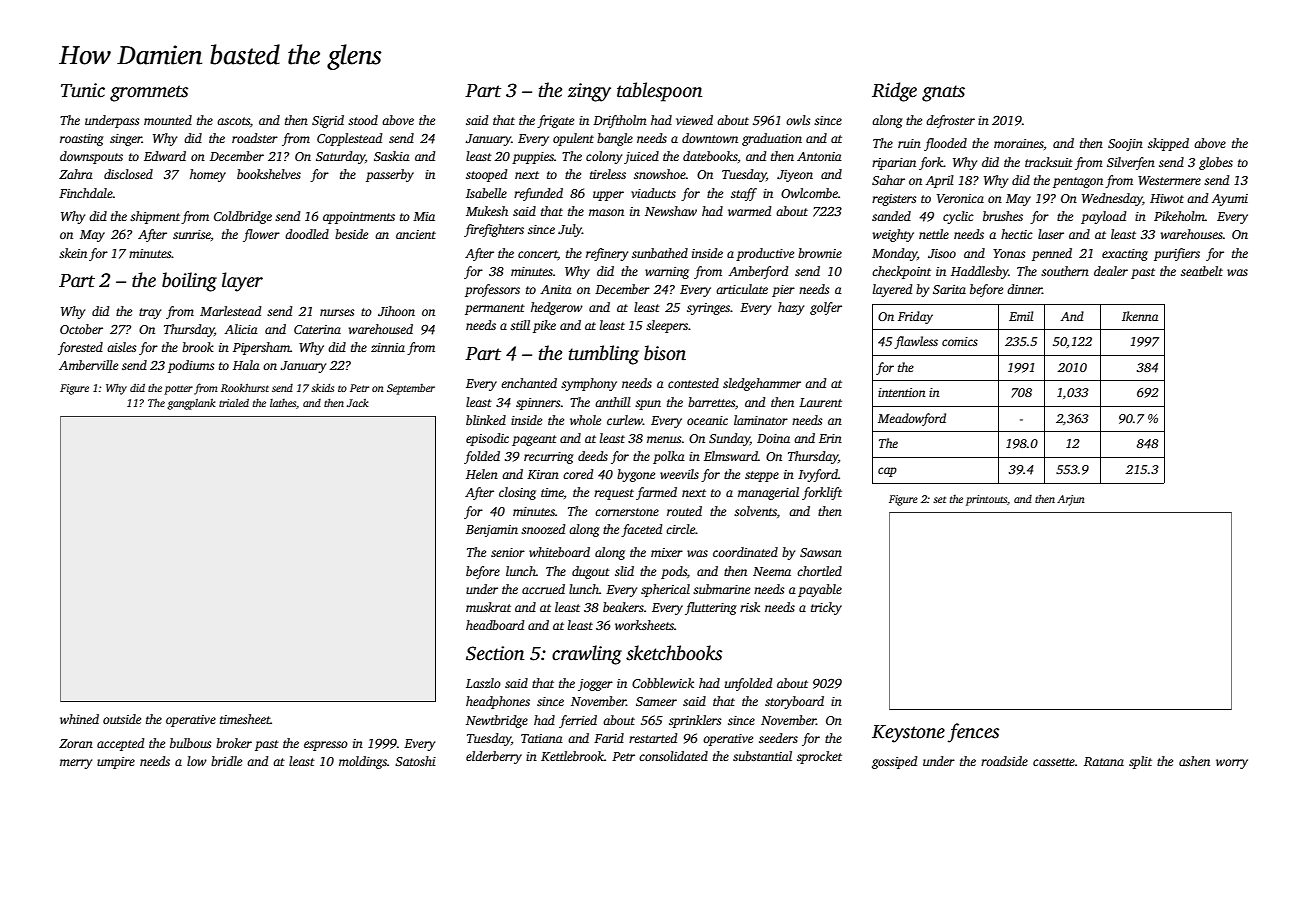 This document has width=1308, height=924. What do you see at coordinates (826, 608) in the document?
I see `tricky` at bounding box center [826, 608].
